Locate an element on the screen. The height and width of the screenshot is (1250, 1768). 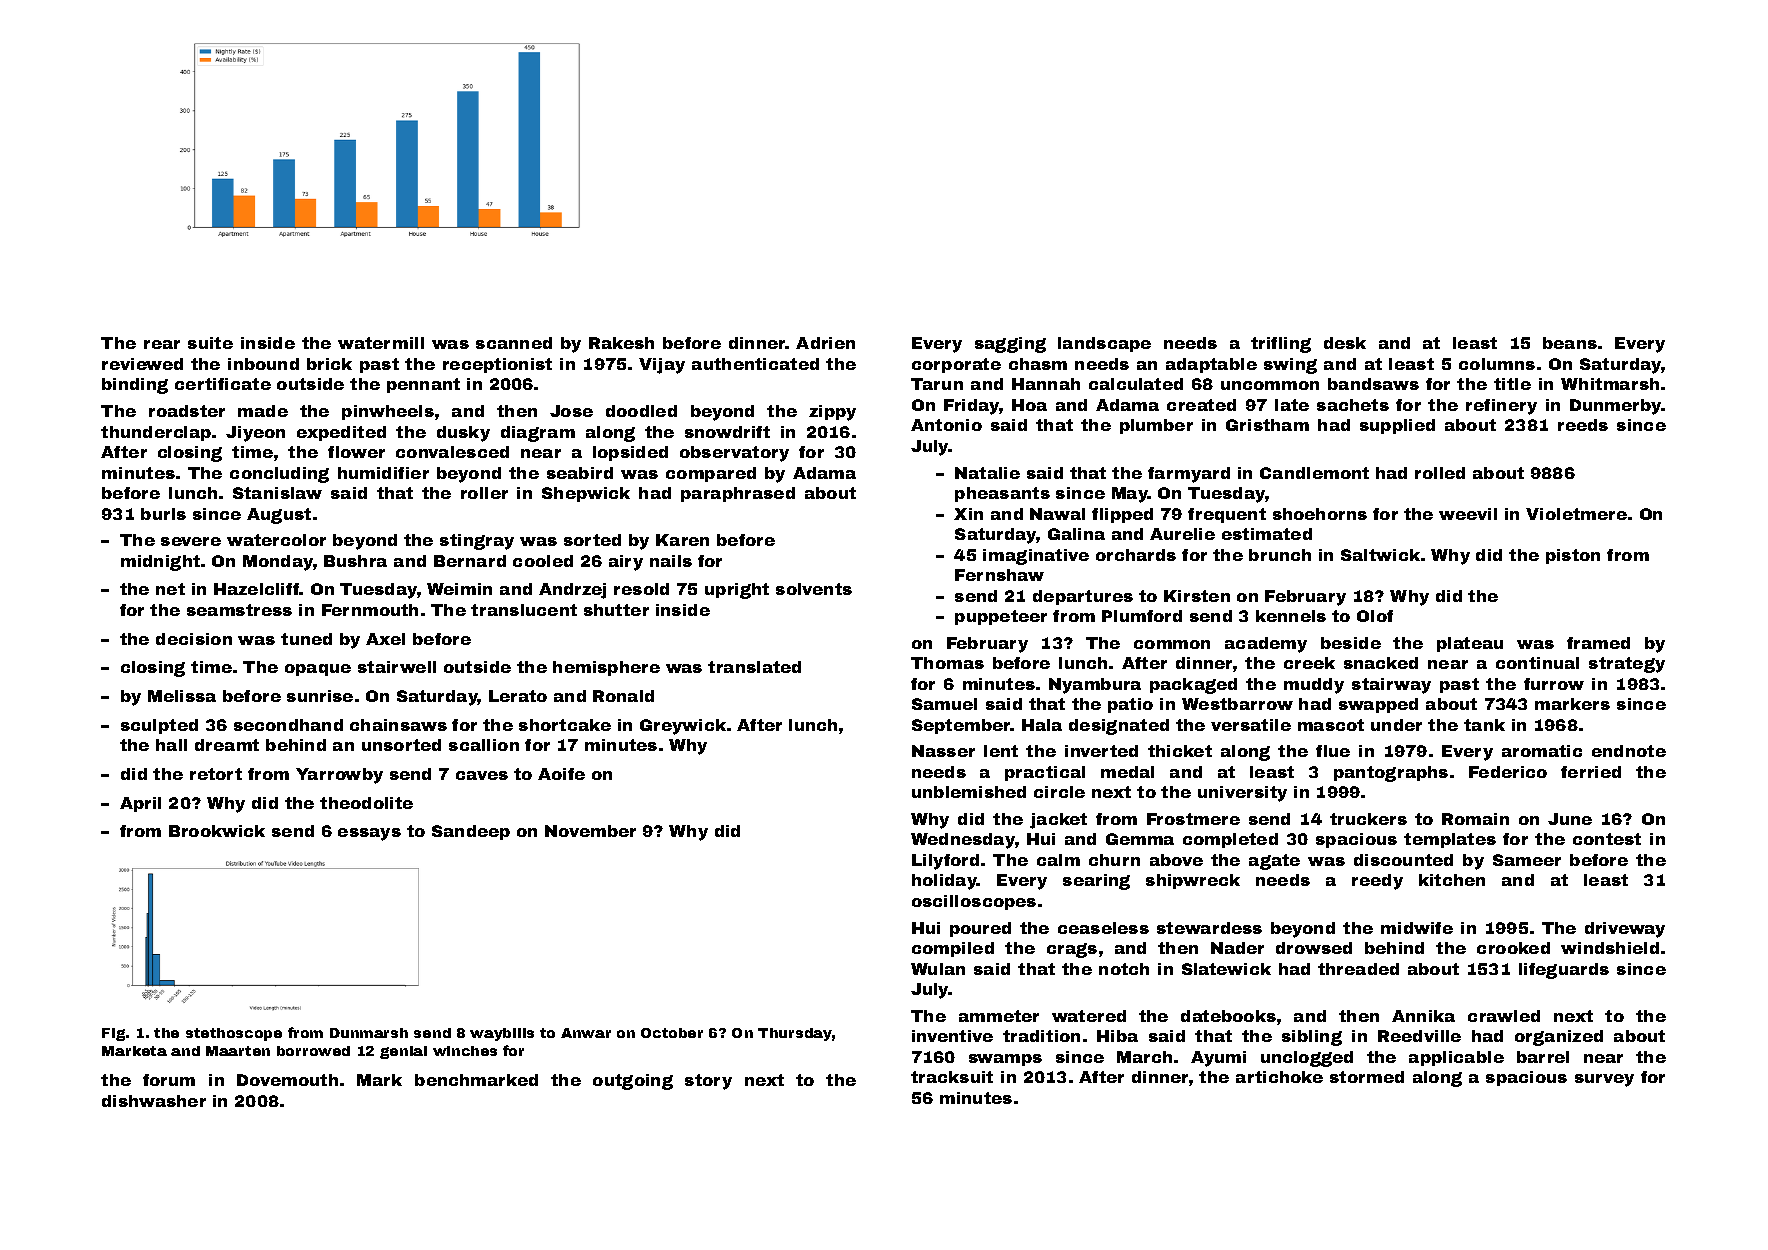
Plumford is located at coordinates (1142, 616).
